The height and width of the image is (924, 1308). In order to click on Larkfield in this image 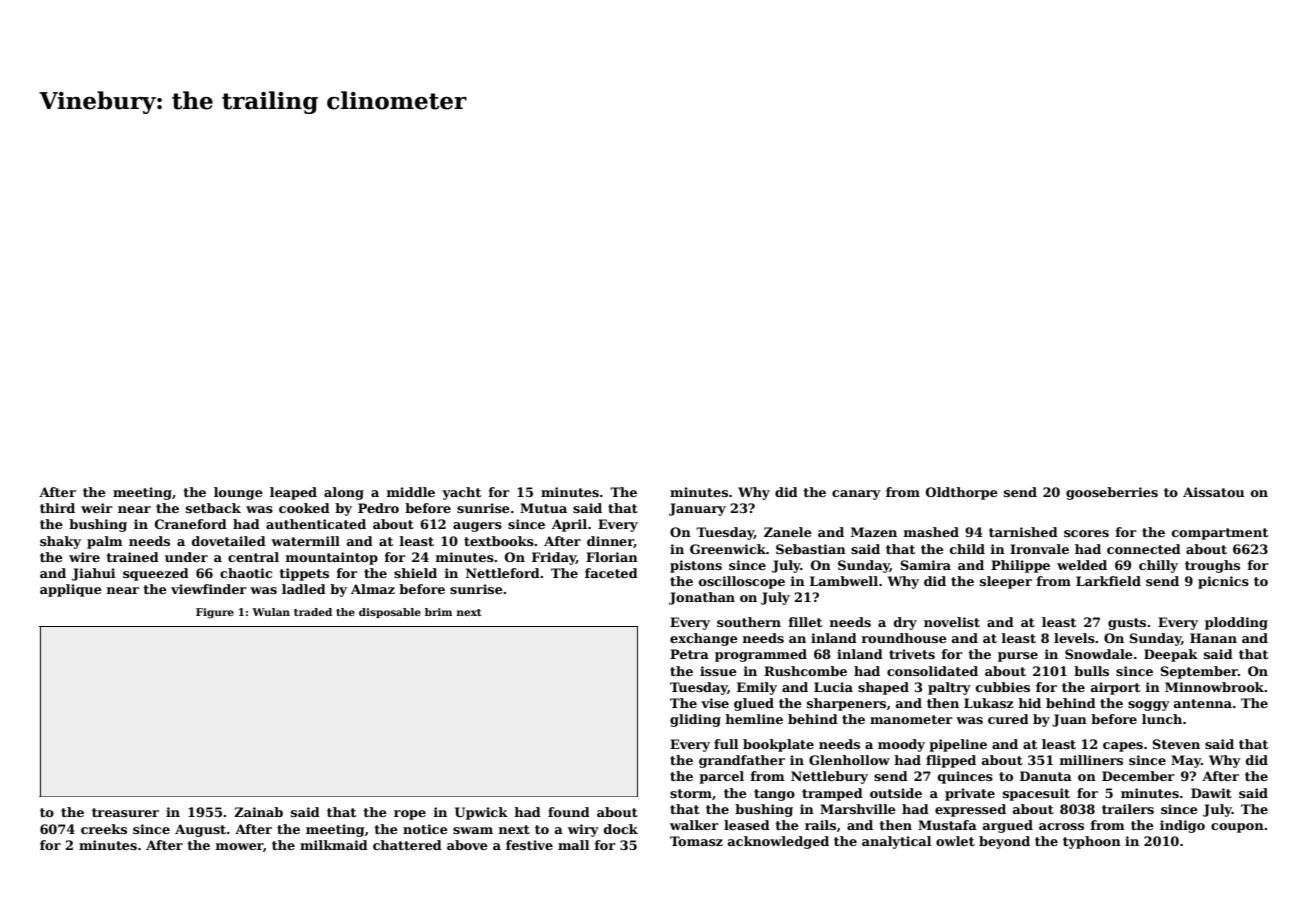, I will do `click(1108, 581)`.
